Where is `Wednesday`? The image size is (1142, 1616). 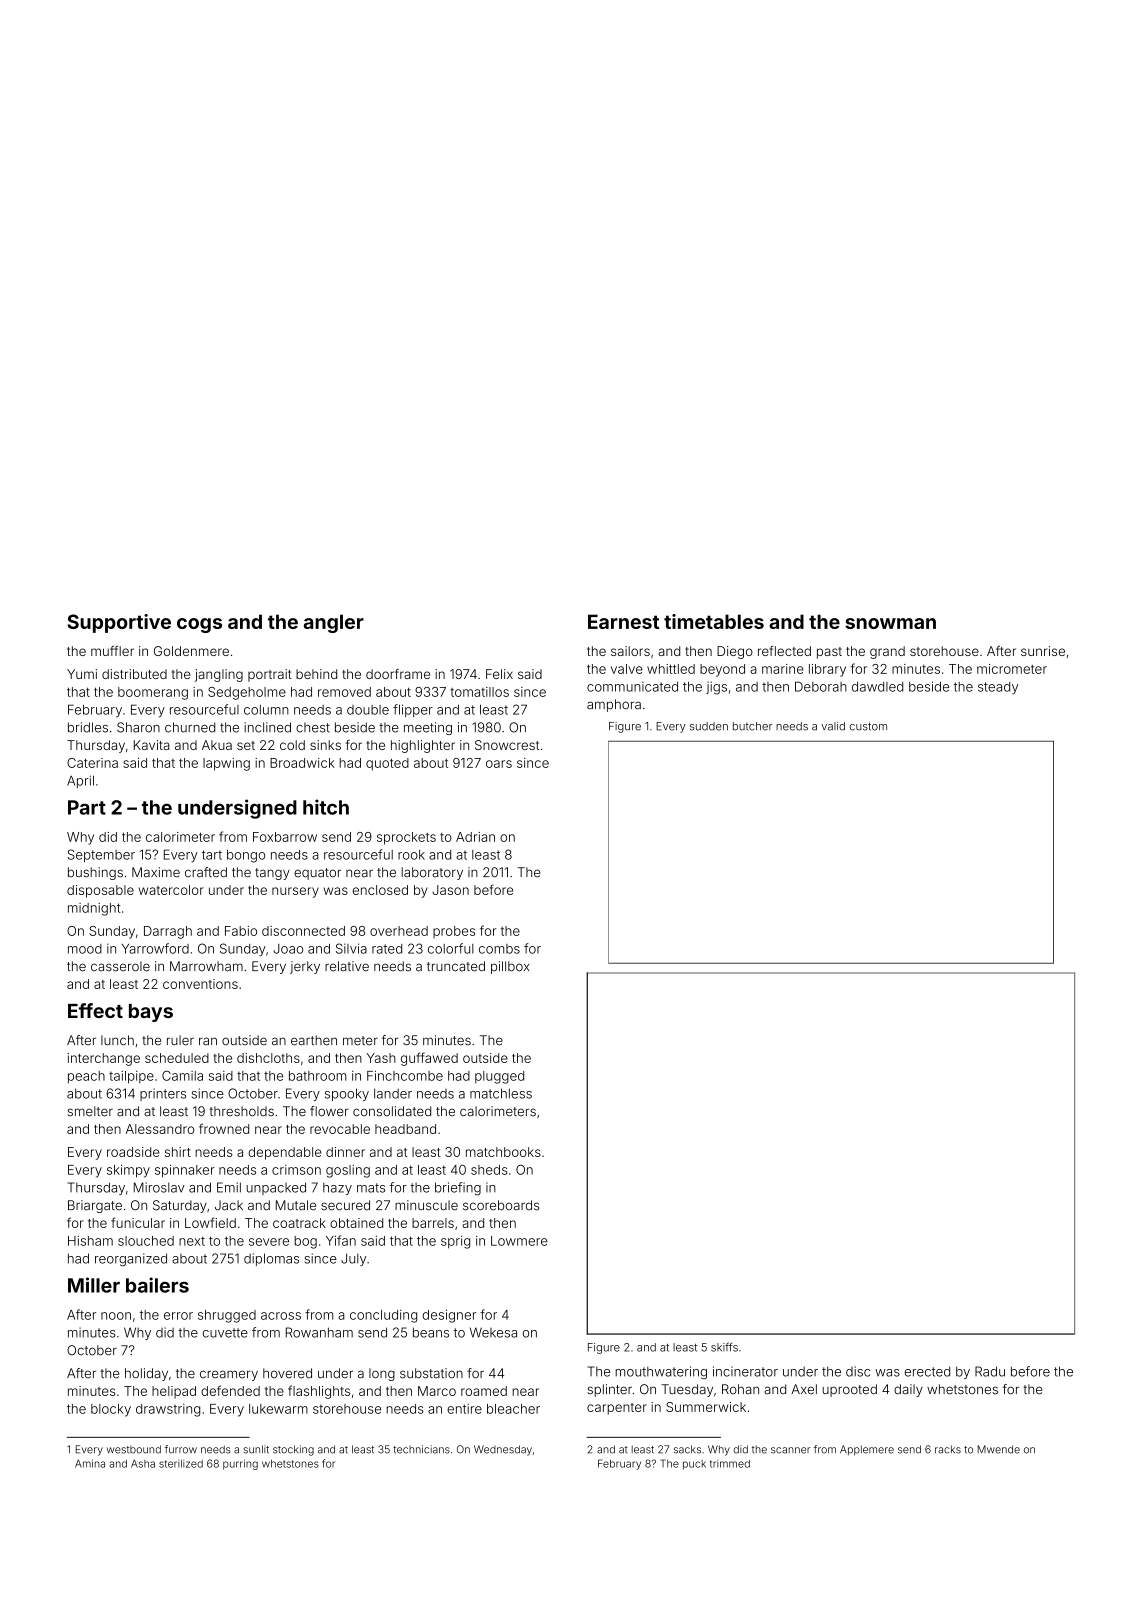 Wednesday is located at coordinates (503, 1450).
